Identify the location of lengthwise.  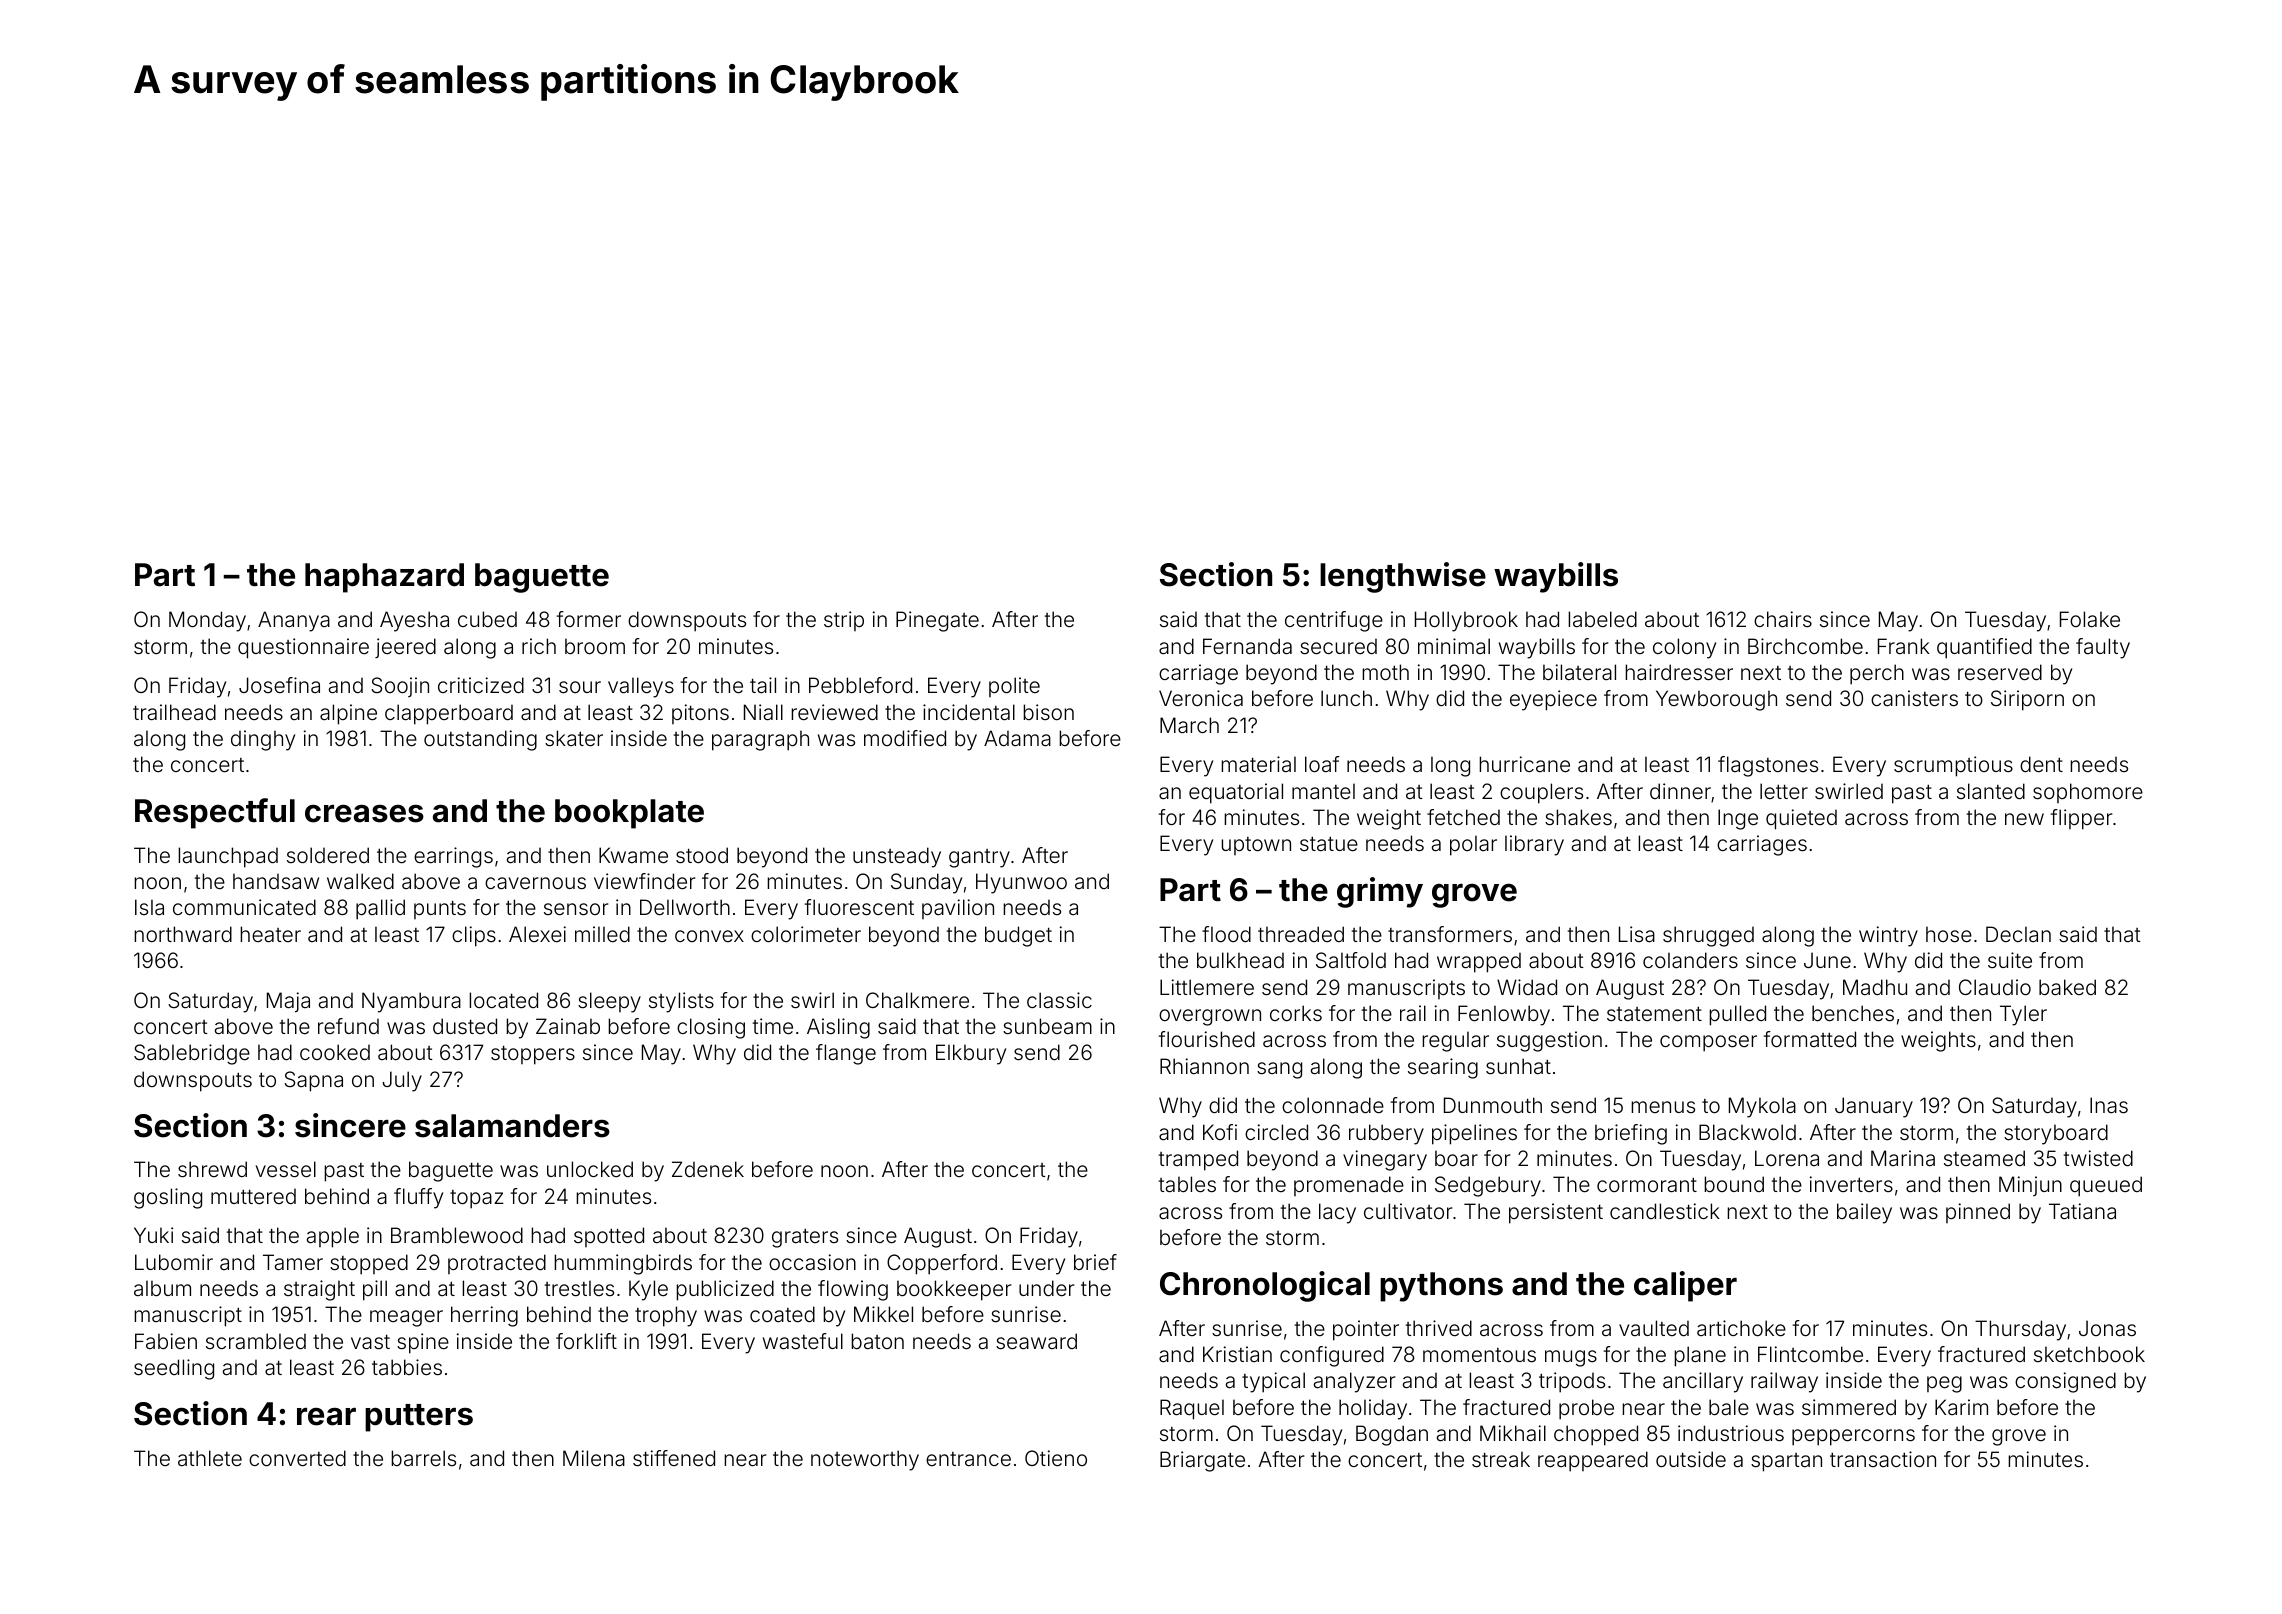
(1403, 577).
